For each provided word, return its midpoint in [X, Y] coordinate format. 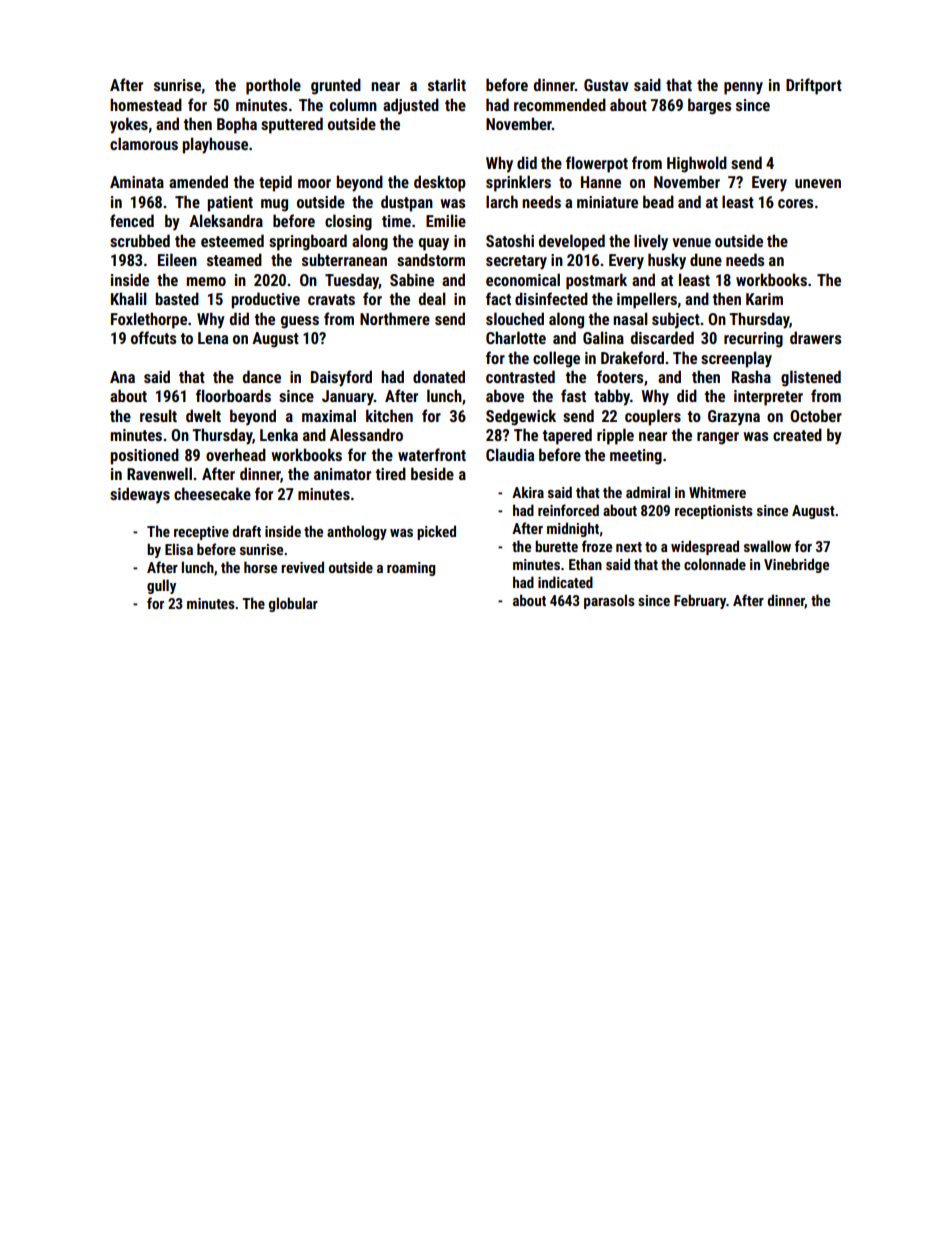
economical [523, 279]
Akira [528, 492]
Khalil [129, 298]
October [816, 415]
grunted [336, 86]
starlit [447, 84]
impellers [647, 300]
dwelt [203, 415]
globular [293, 604]
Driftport [814, 86]
